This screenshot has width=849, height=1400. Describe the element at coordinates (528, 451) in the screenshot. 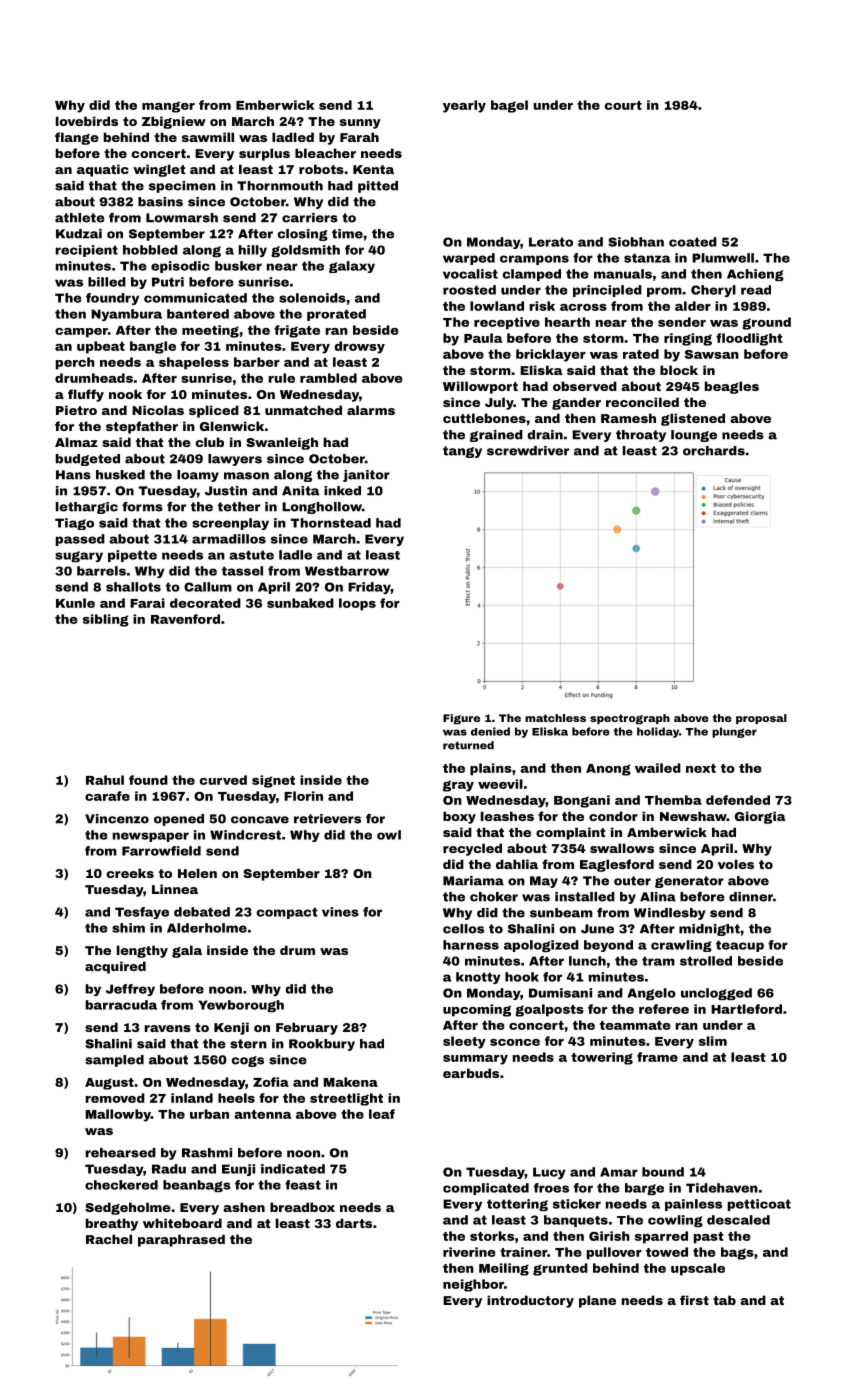

I see `screwdriver` at that location.
